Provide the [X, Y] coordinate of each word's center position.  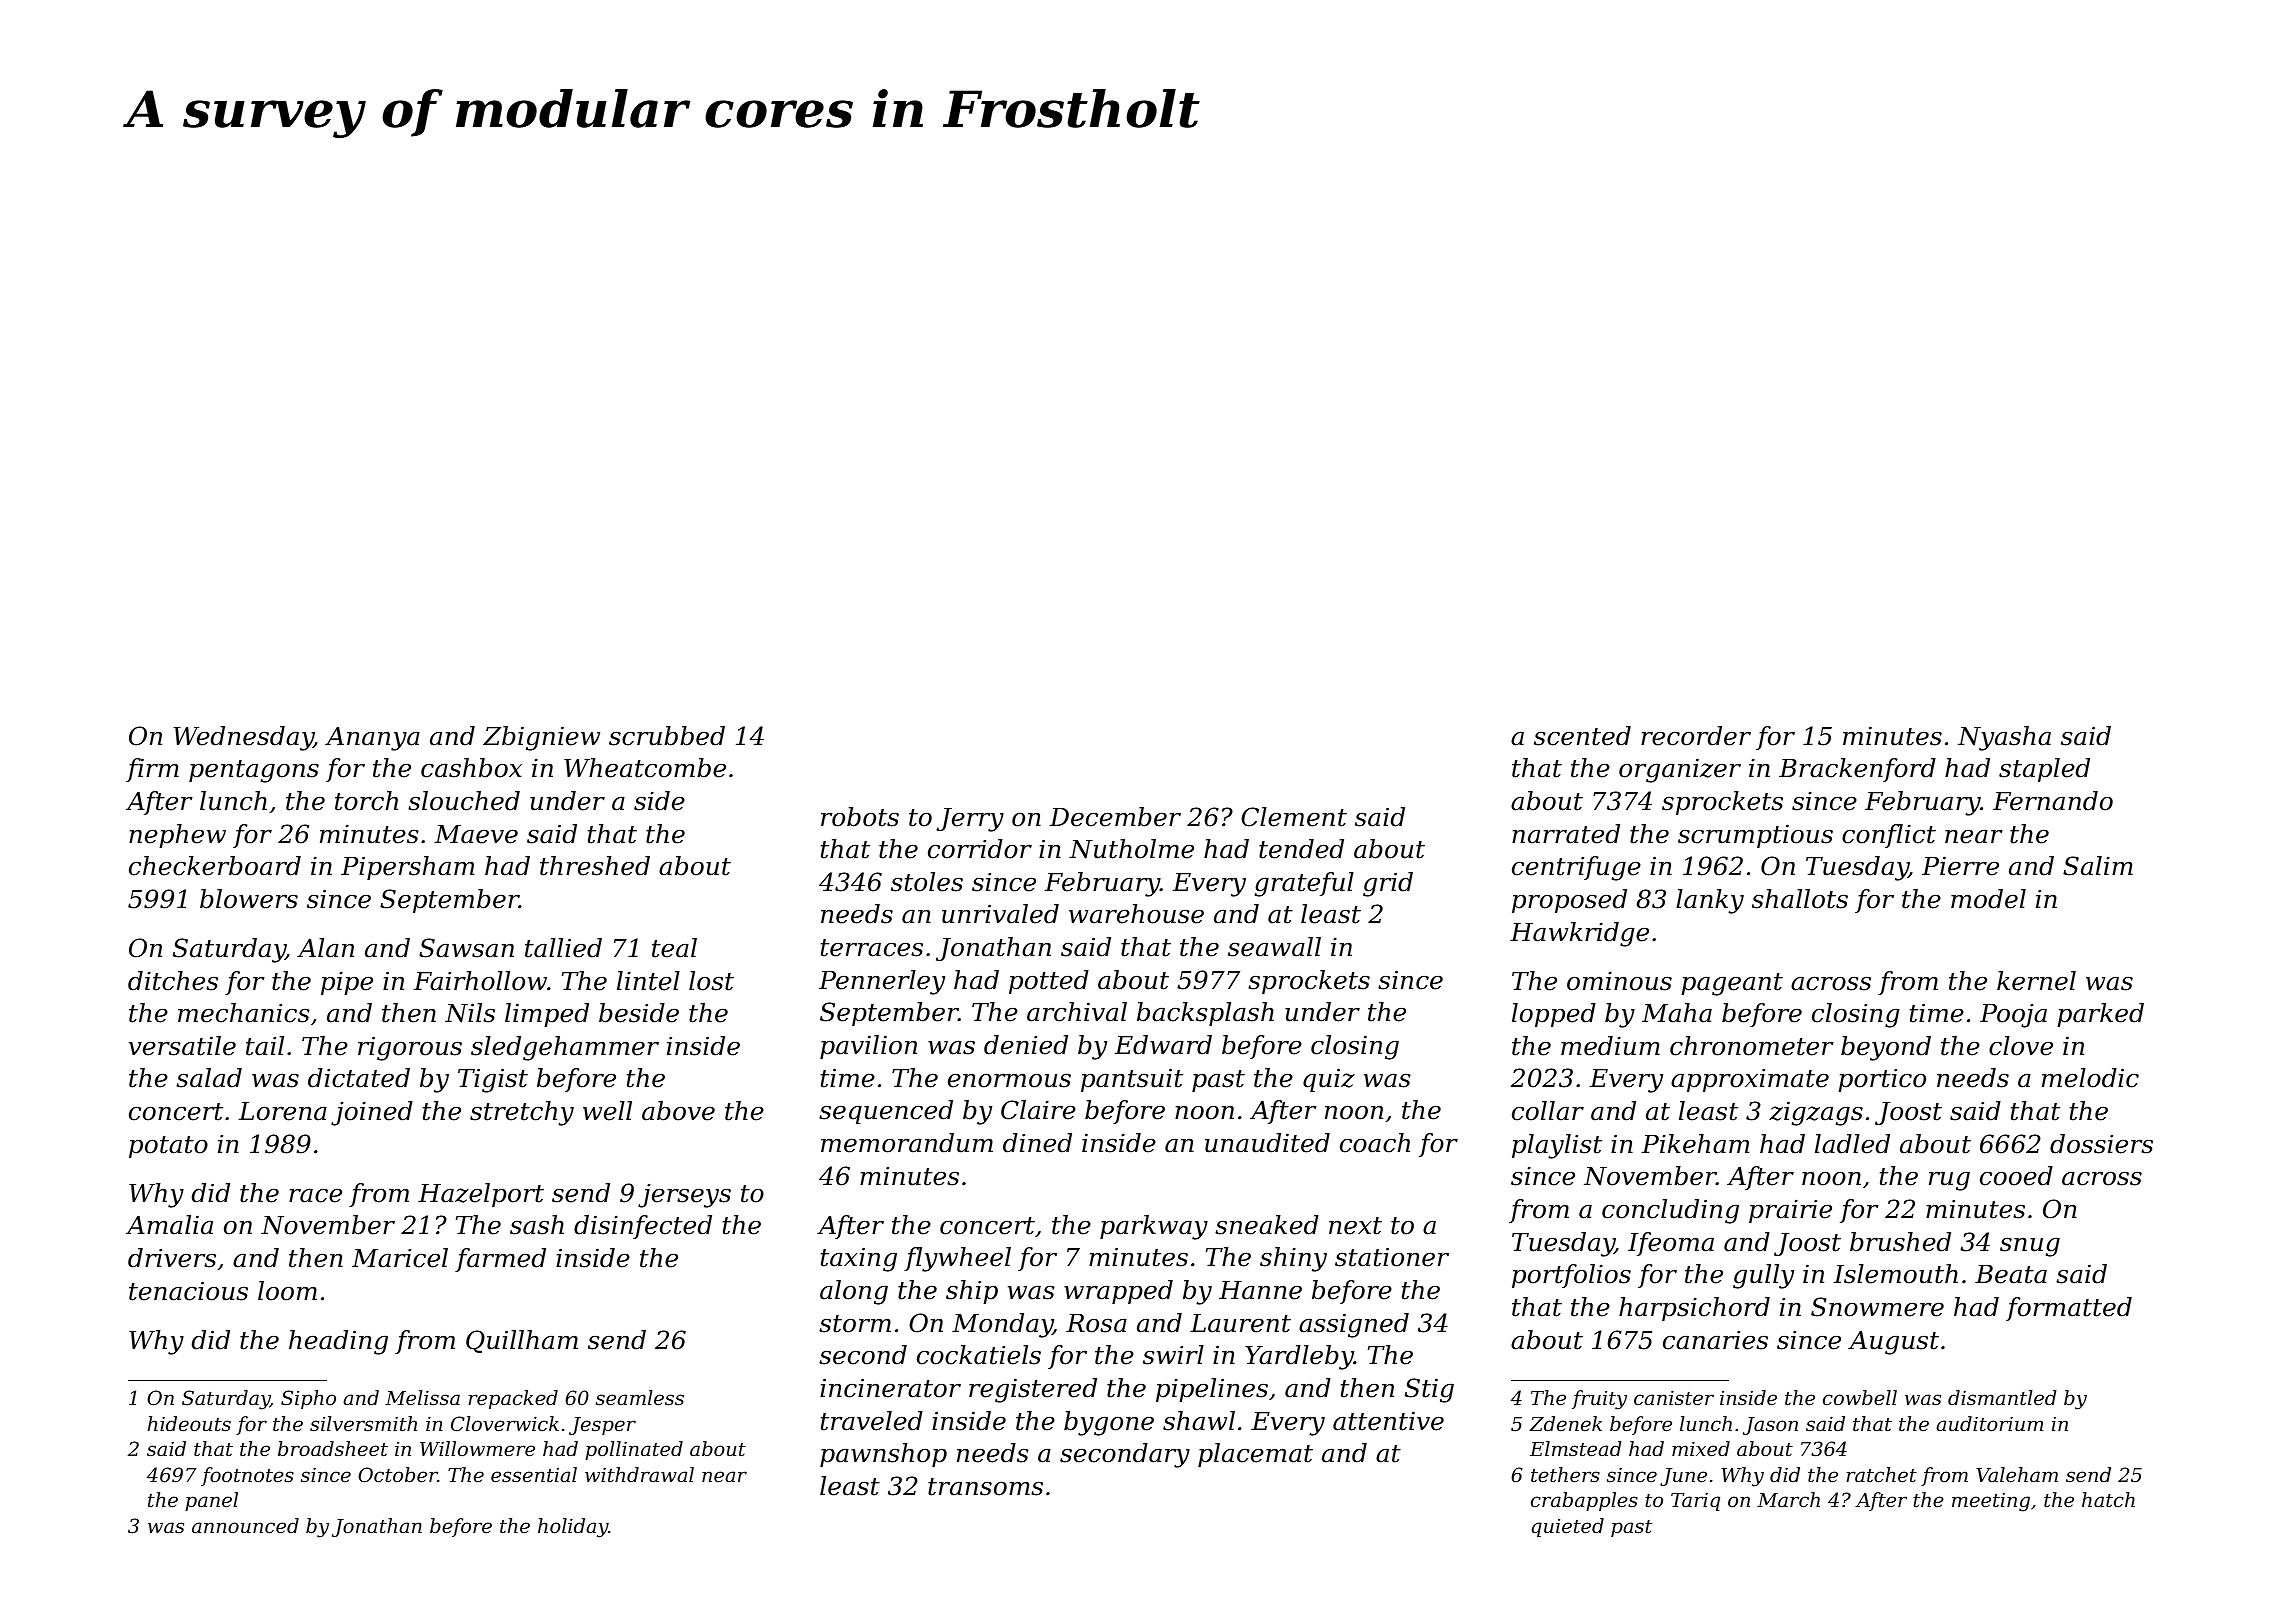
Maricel [400, 1258]
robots [860, 817]
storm [855, 1324]
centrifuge [1576, 868]
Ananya [372, 739]
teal [674, 948]
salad [209, 1078]
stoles [927, 882]
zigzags [1816, 1113]
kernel [2036, 981]
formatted [2069, 1309]
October [398, 1474]
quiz [1329, 1080]
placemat [1255, 1455]
